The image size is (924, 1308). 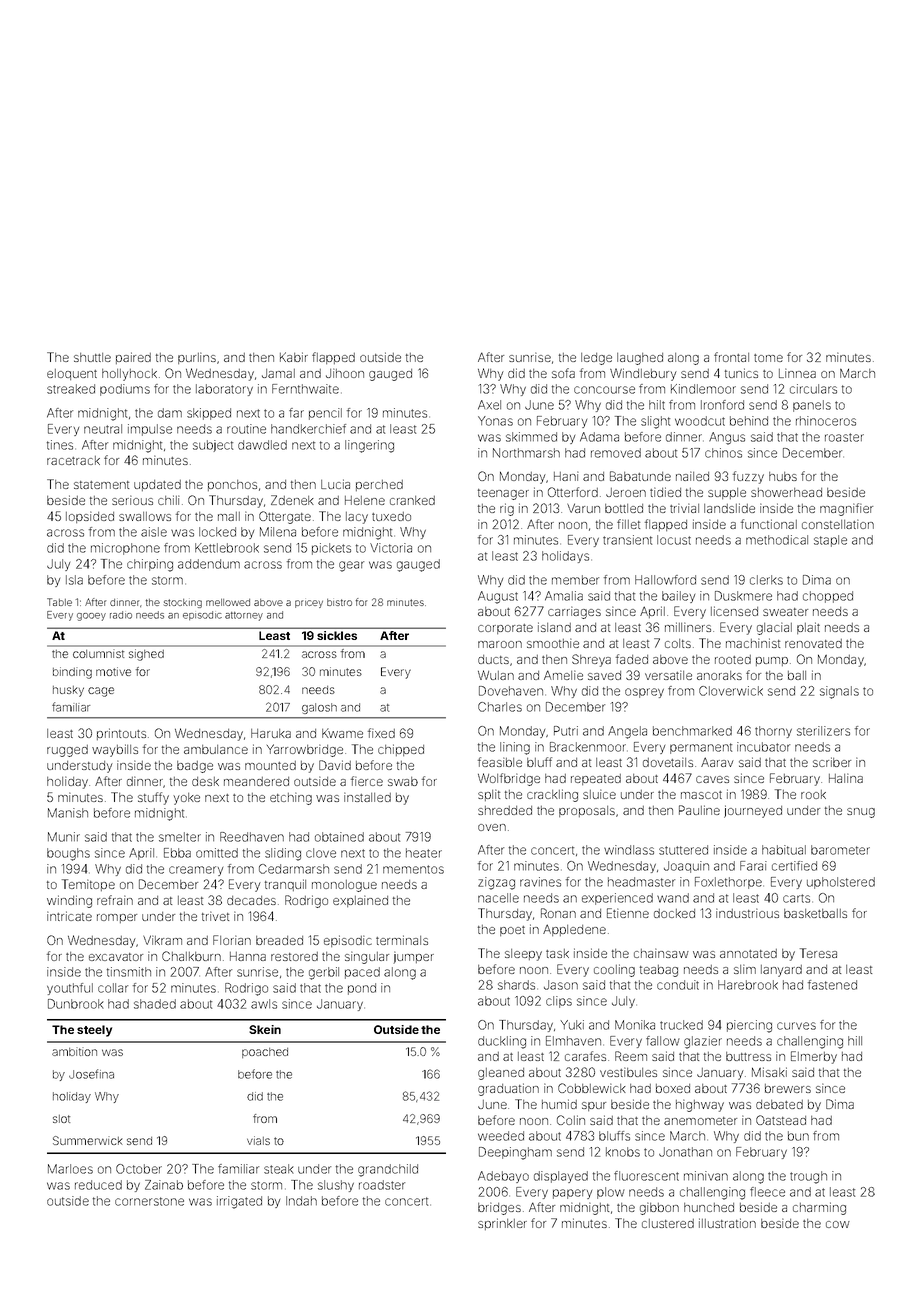 What do you see at coordinates (573, 492) in the image?
I see `Otterford` at bounding box center [573, 492].
